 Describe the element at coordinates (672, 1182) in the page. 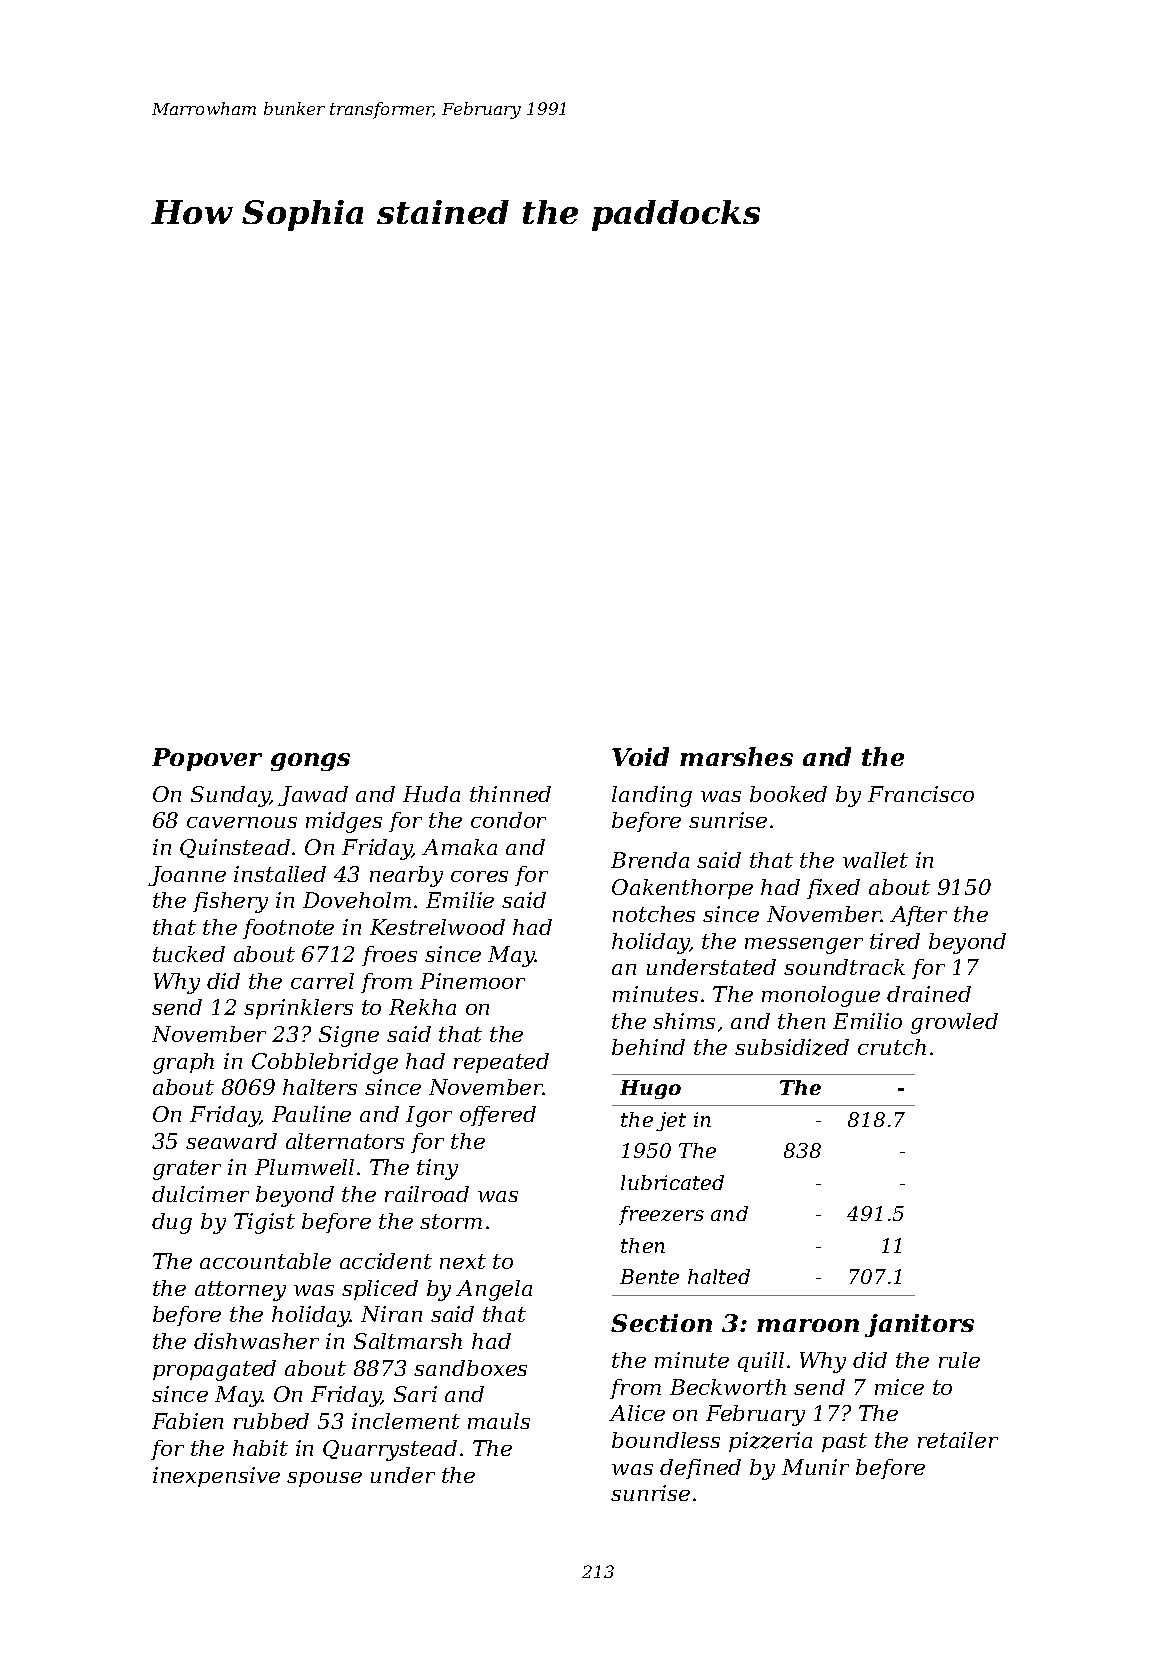

I see `lubricated` at that location.
